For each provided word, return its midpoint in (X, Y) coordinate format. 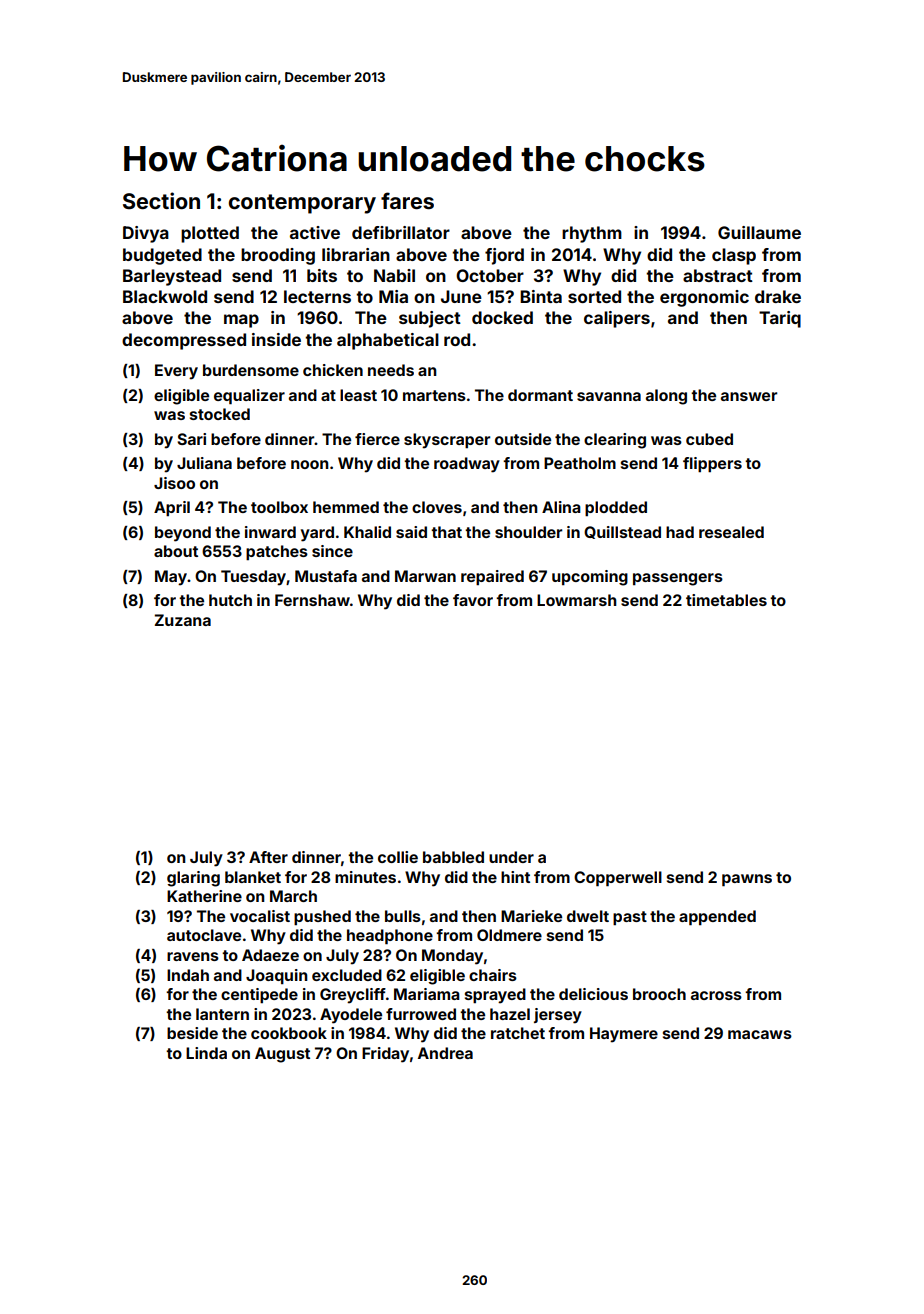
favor (473, 600)
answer (749, 396)
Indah (188, 975)
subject (430, 319)
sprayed (495, 996)
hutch (230, 600)
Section (161, 200)
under (511, 857)
